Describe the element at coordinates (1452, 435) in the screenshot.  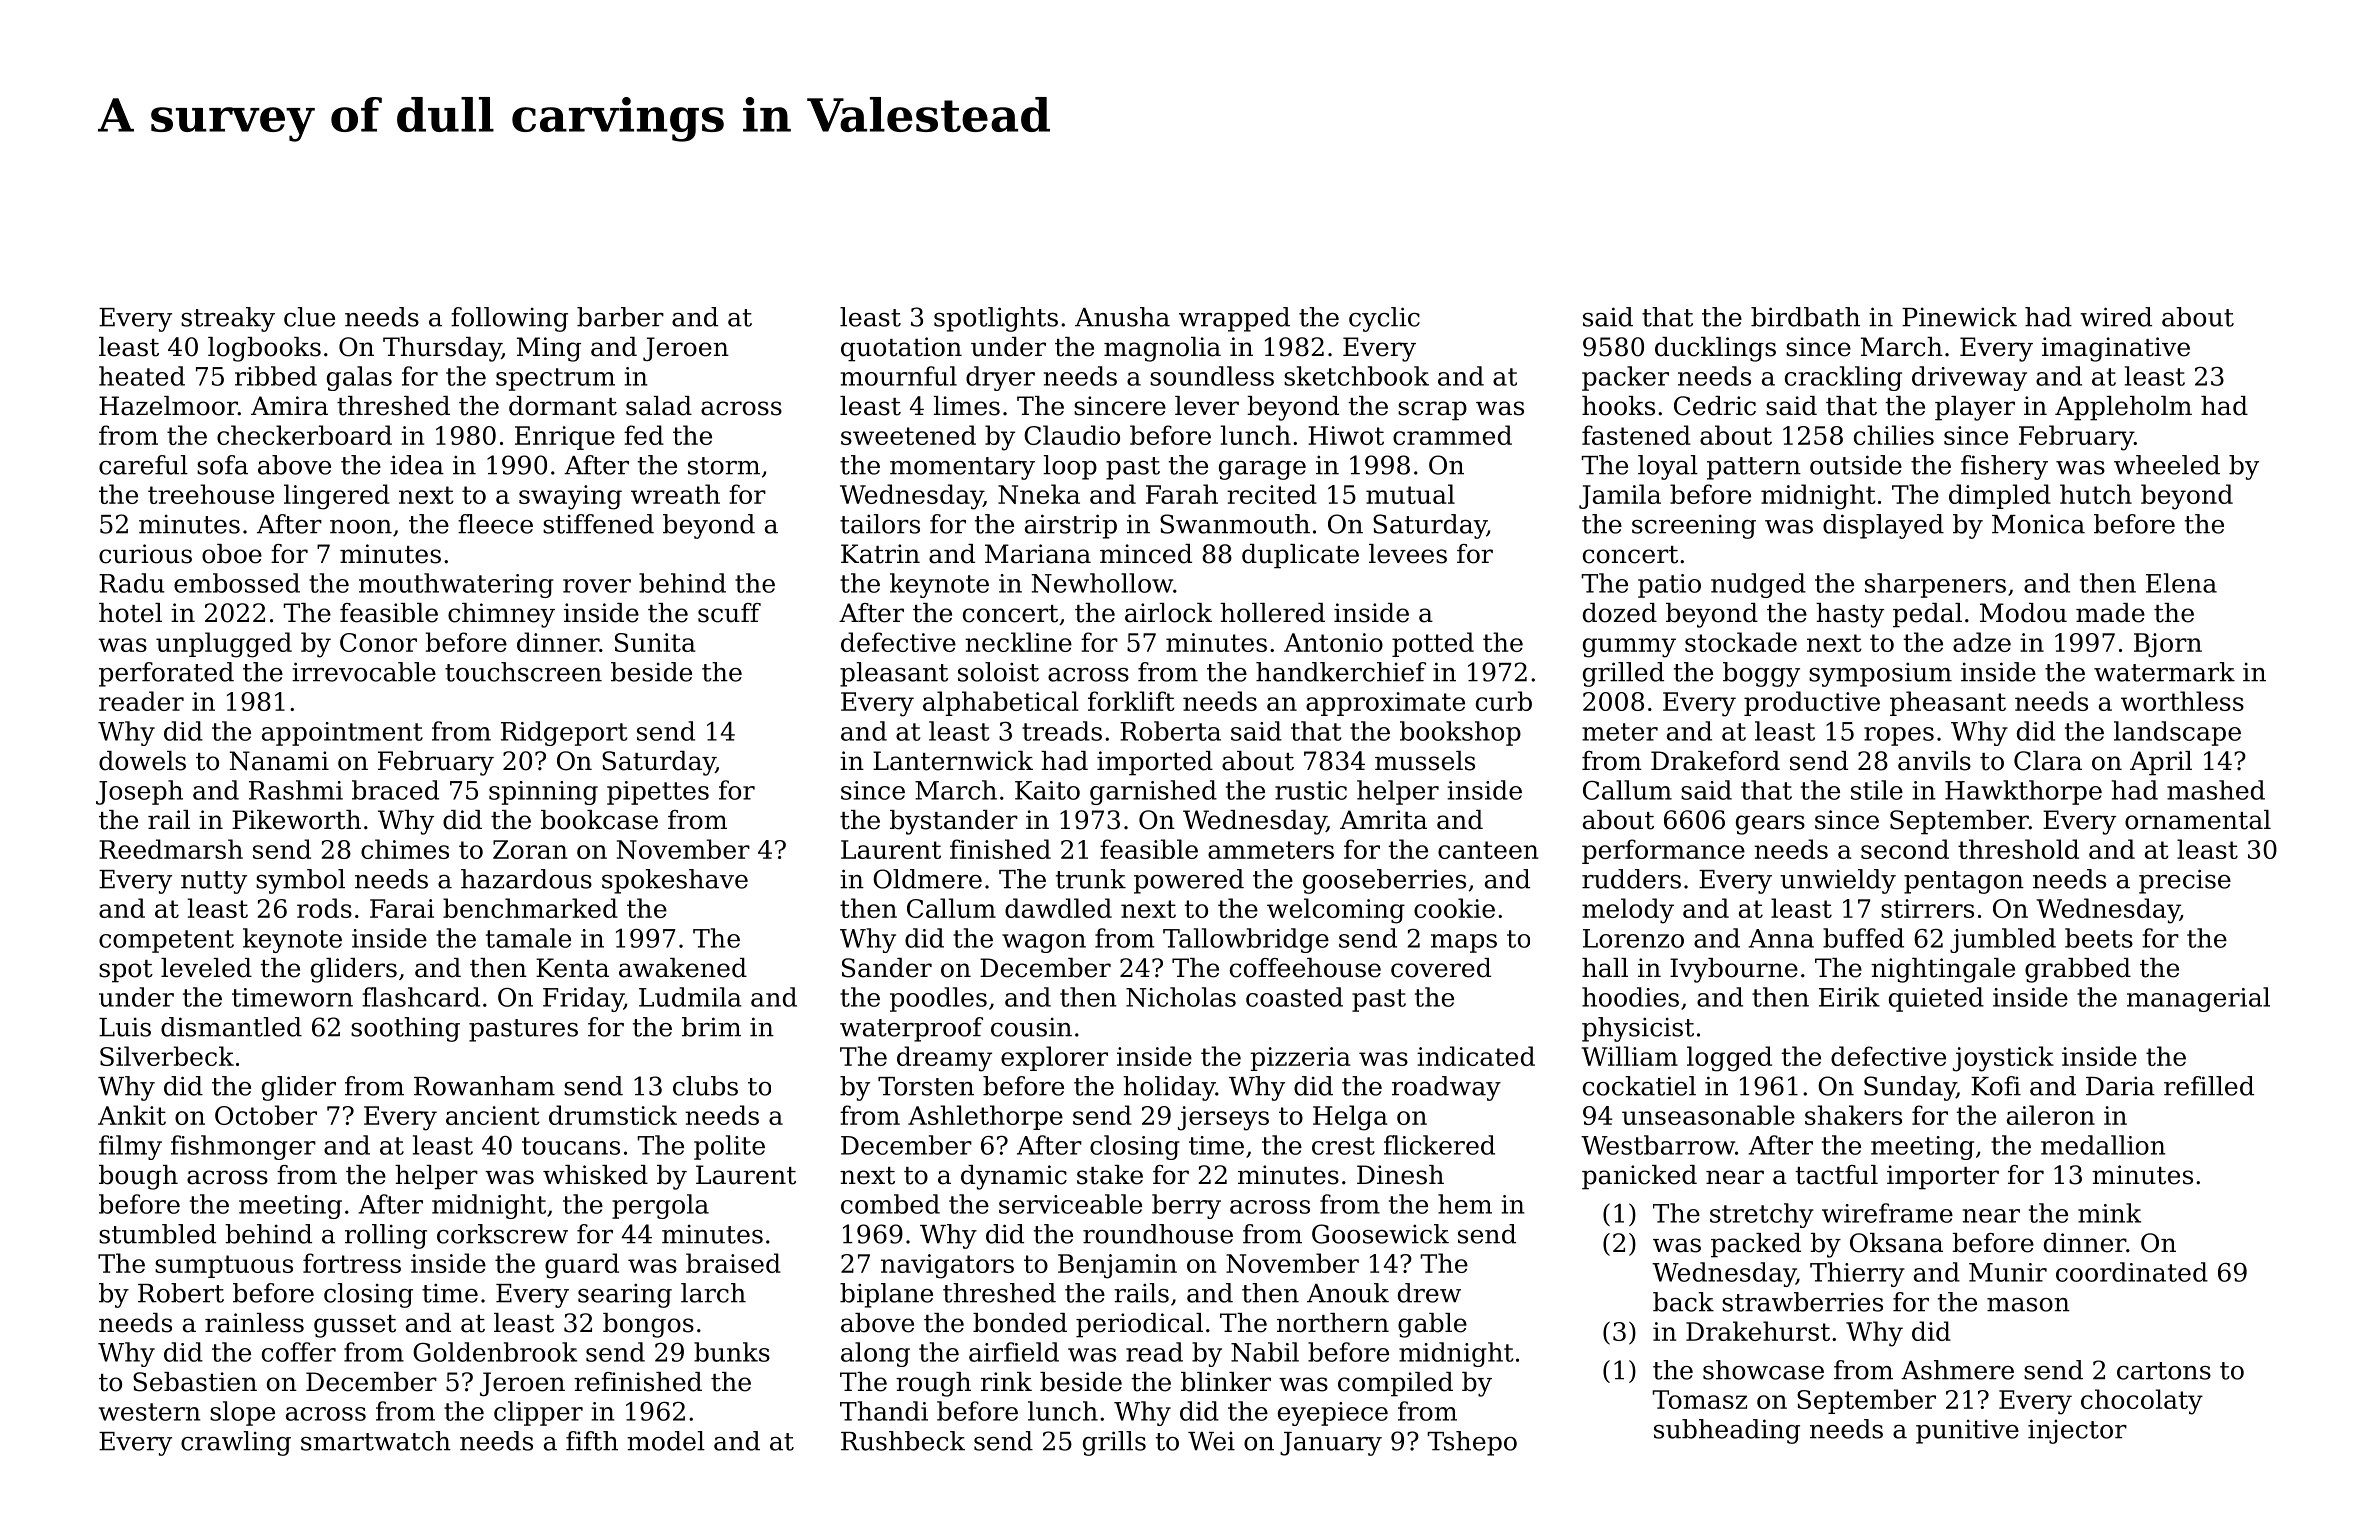
I see `crammed` at that location.
